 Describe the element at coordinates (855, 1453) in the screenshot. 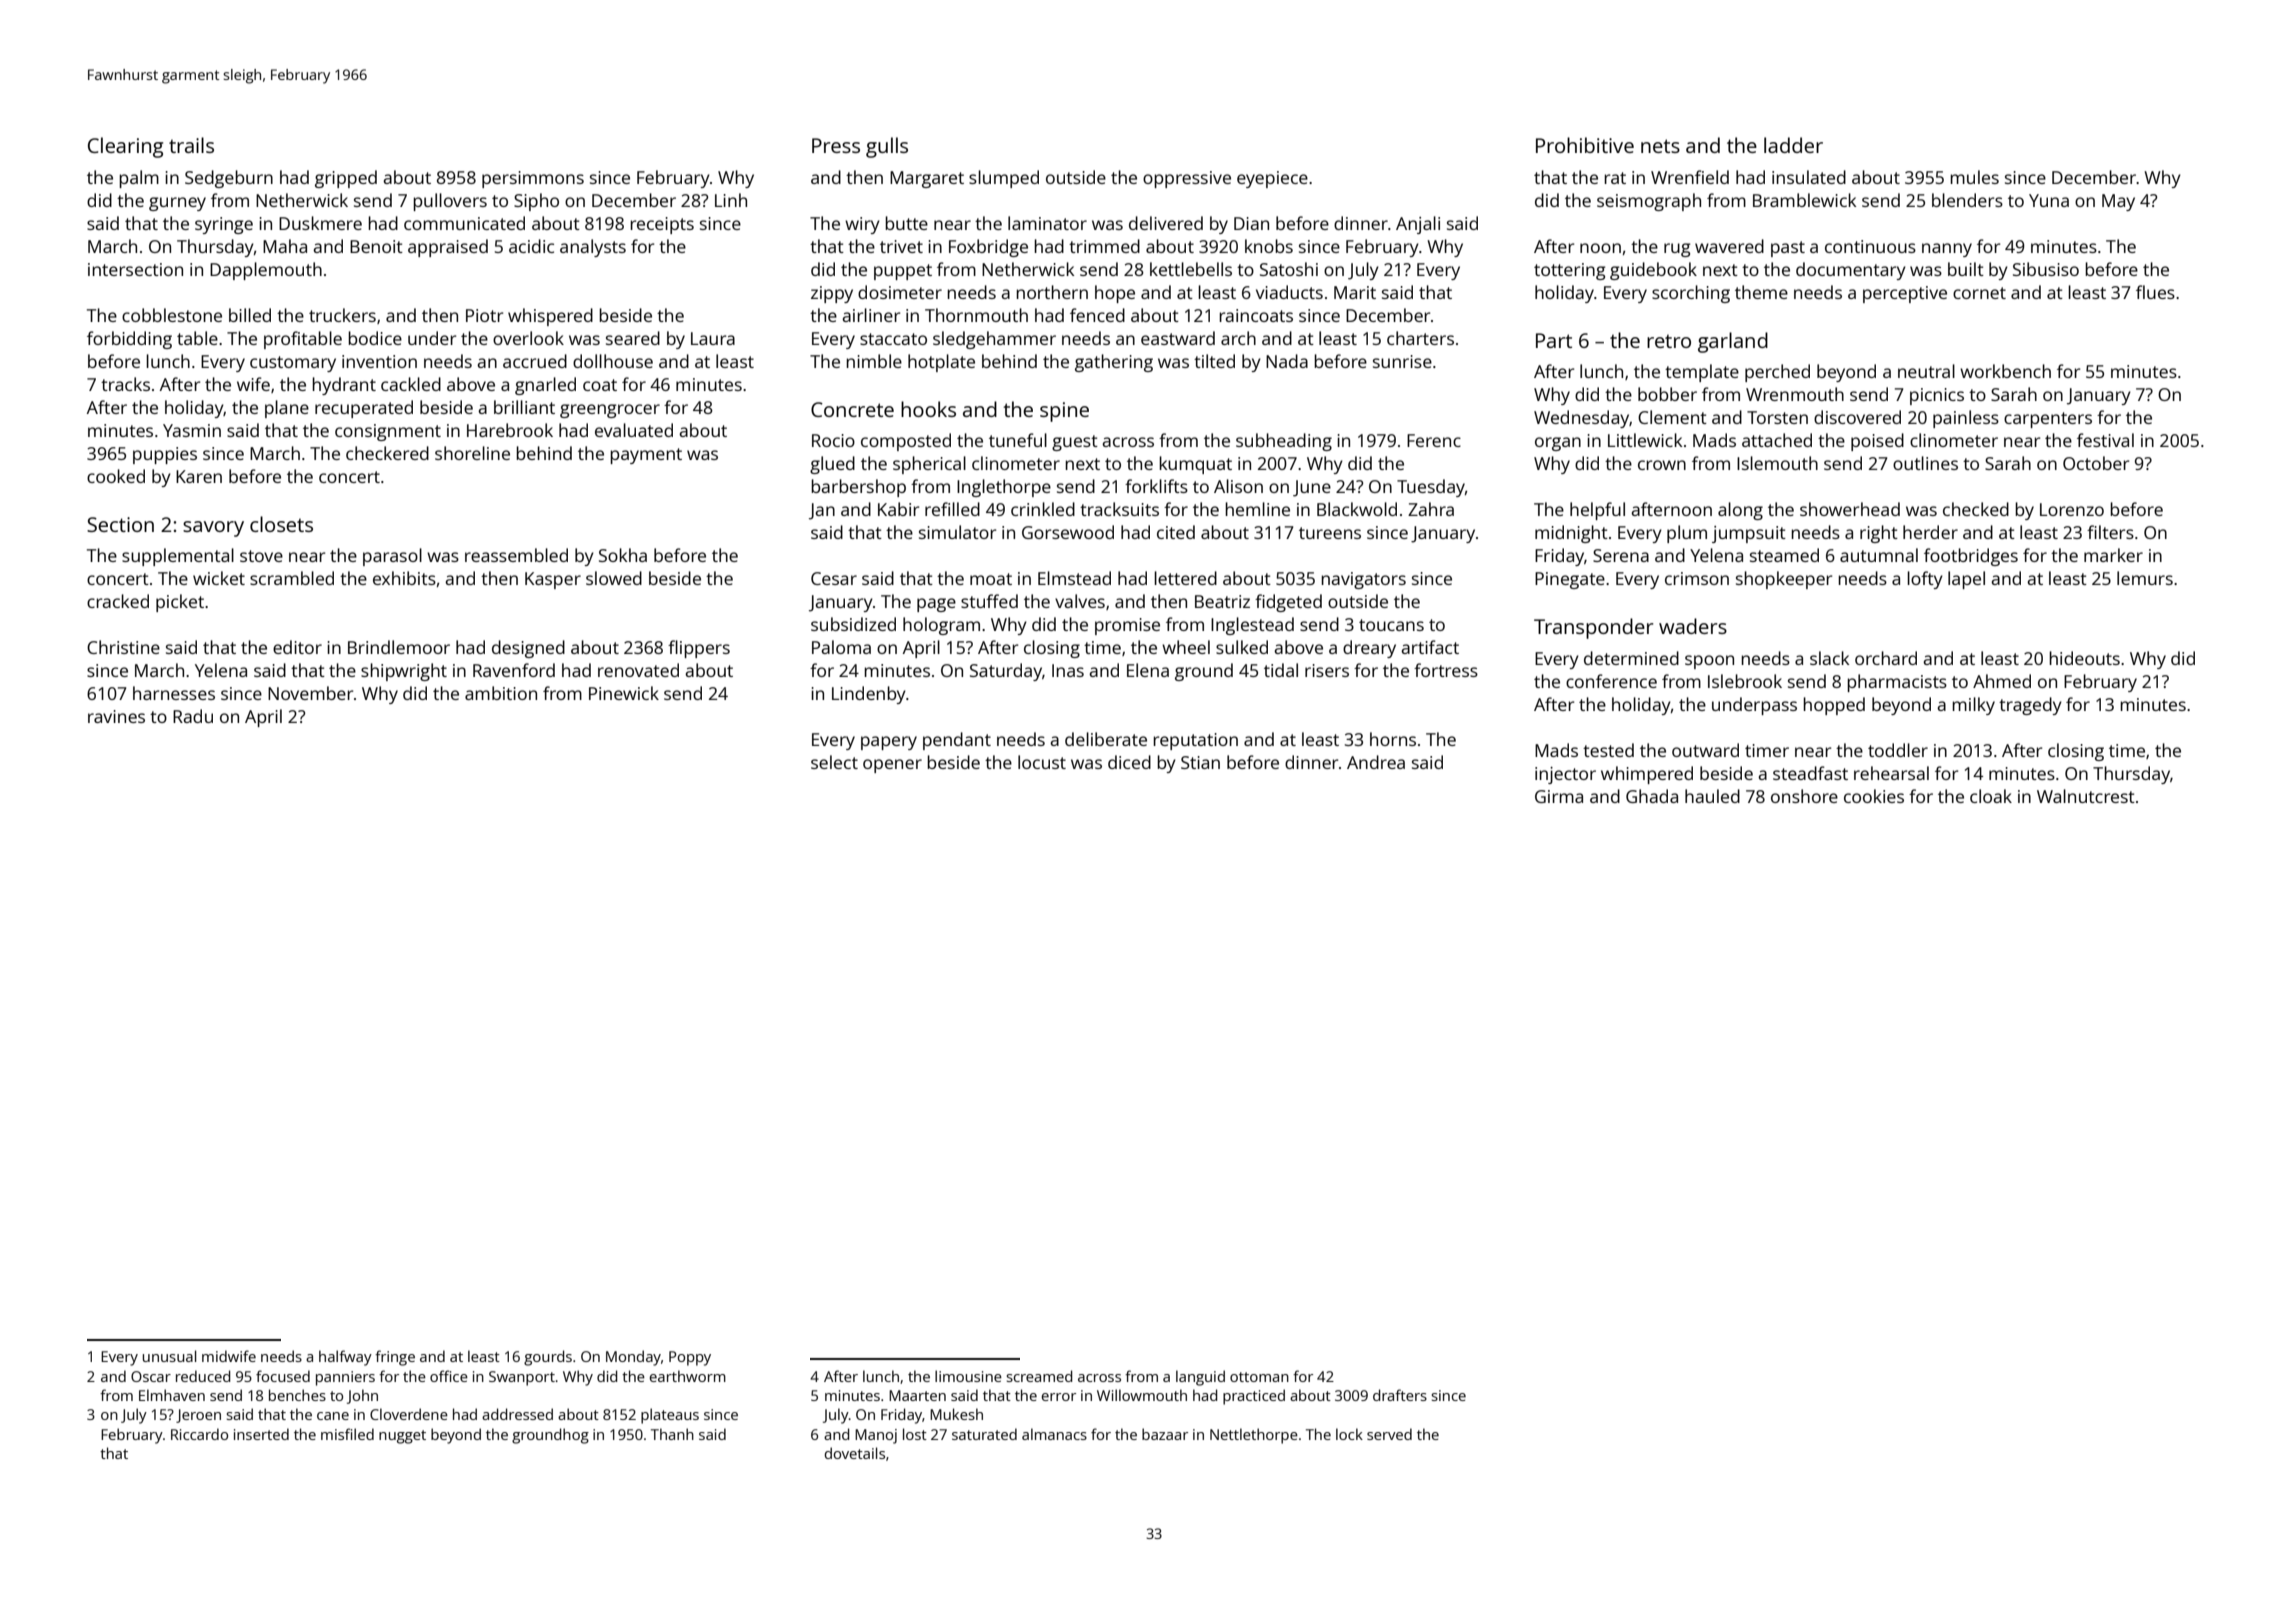

I see `dovetails` at that location.
